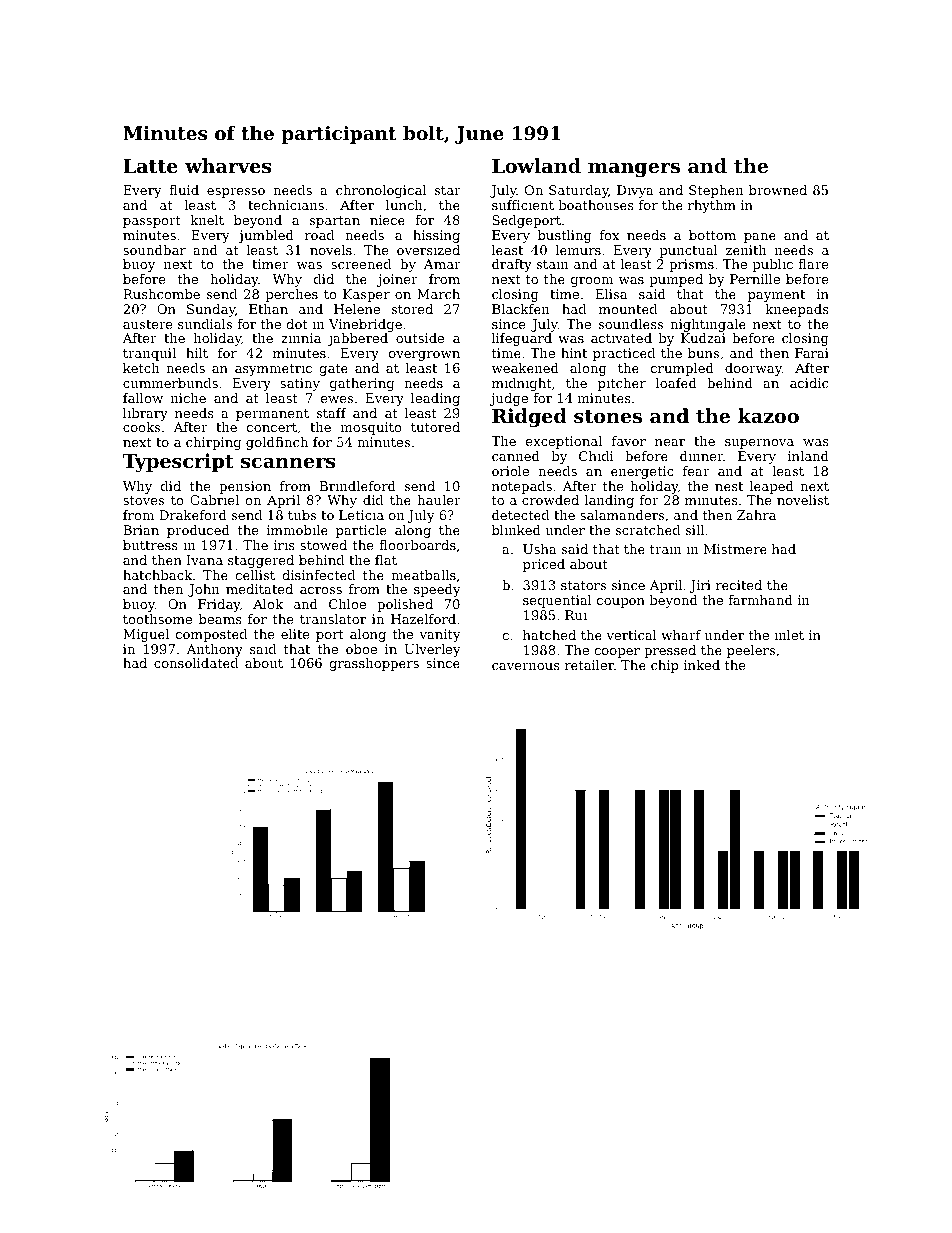 Image resolution: width=952 pixels, height=1233 pixels. I want to click on Lowland, so click(536, 165).
